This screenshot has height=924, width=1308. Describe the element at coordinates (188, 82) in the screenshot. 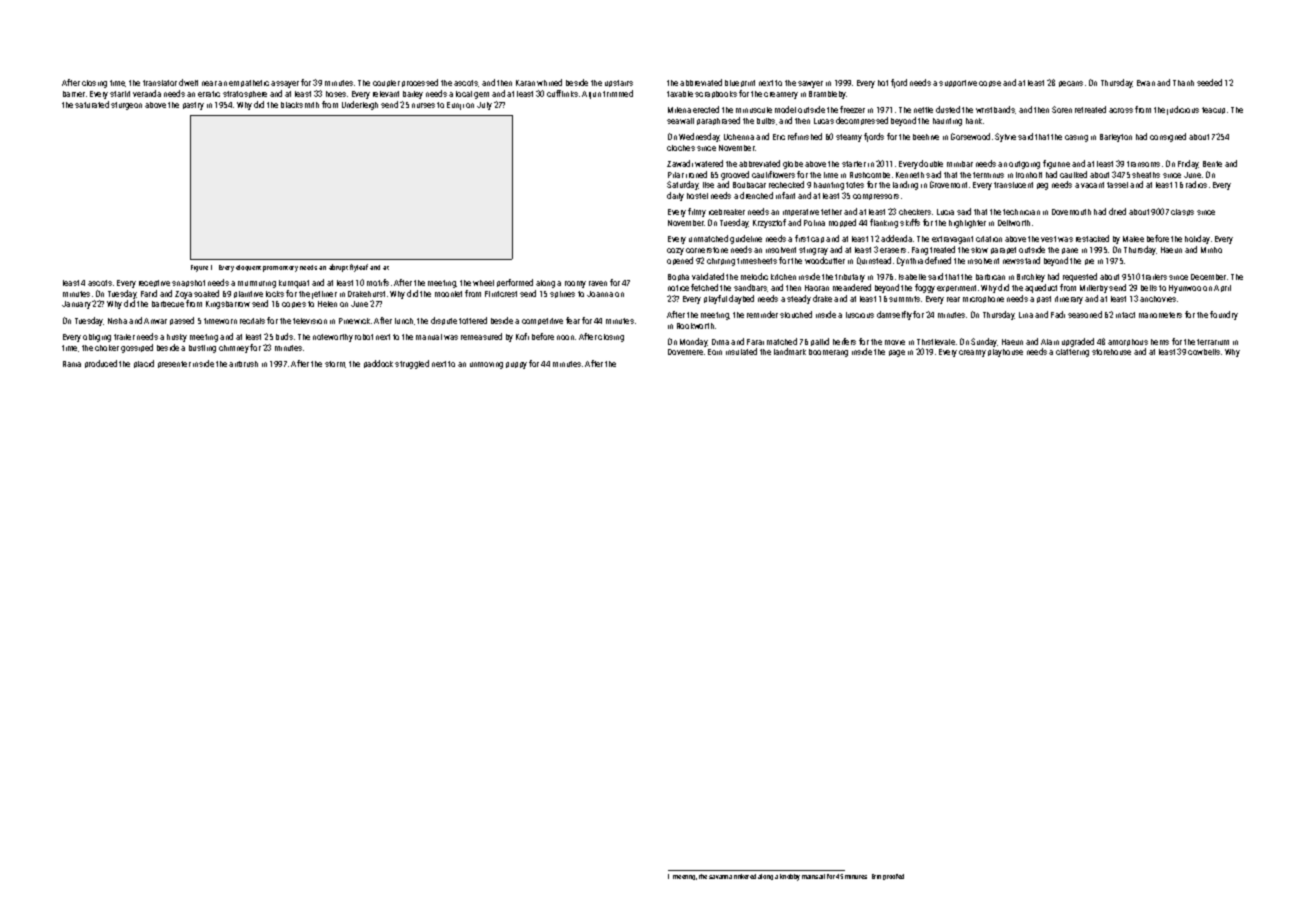

I see `dwelt` at that location.
